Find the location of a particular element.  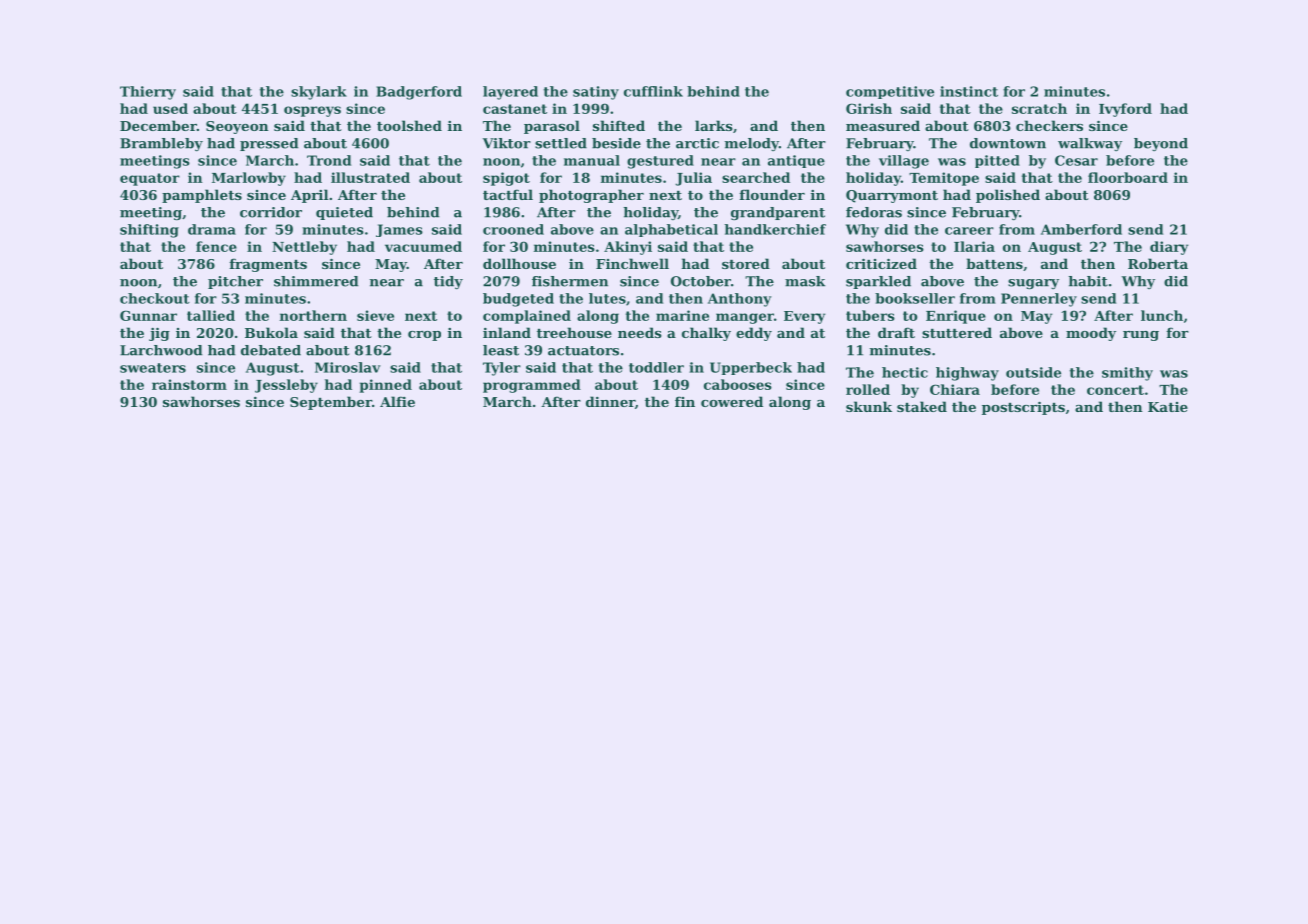

instinct is located at coordinates (969, 91).
